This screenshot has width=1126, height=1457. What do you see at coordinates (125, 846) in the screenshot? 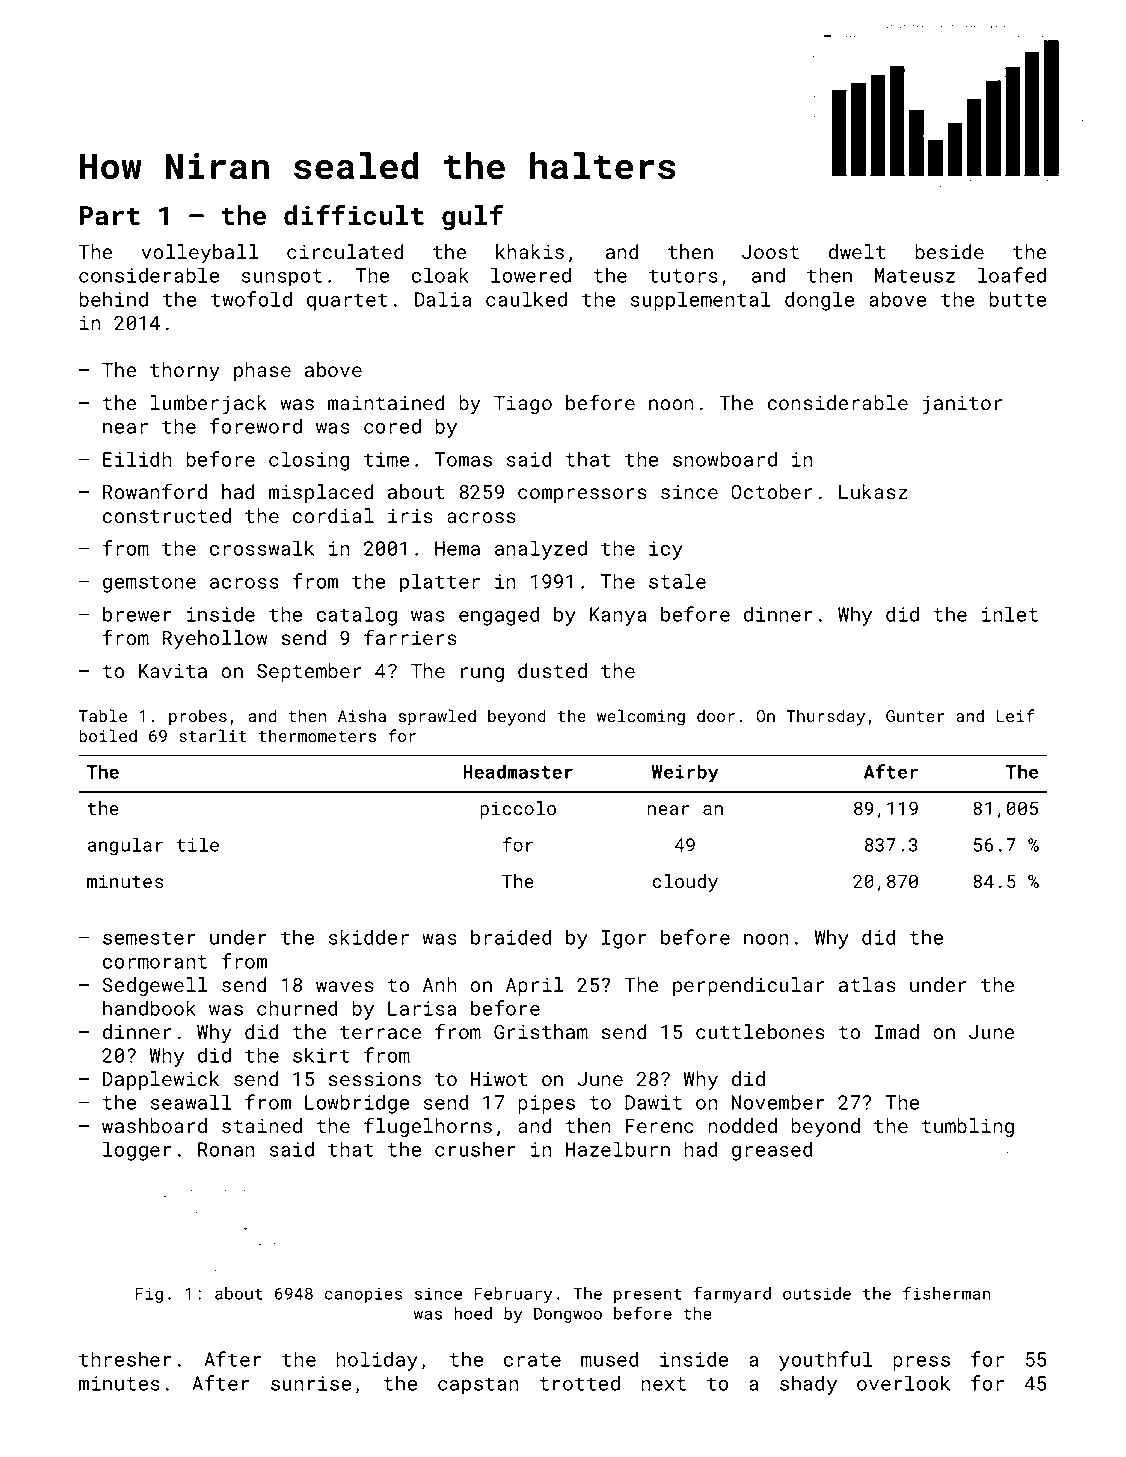
I see `angular` at bounding box center [125, 846].
